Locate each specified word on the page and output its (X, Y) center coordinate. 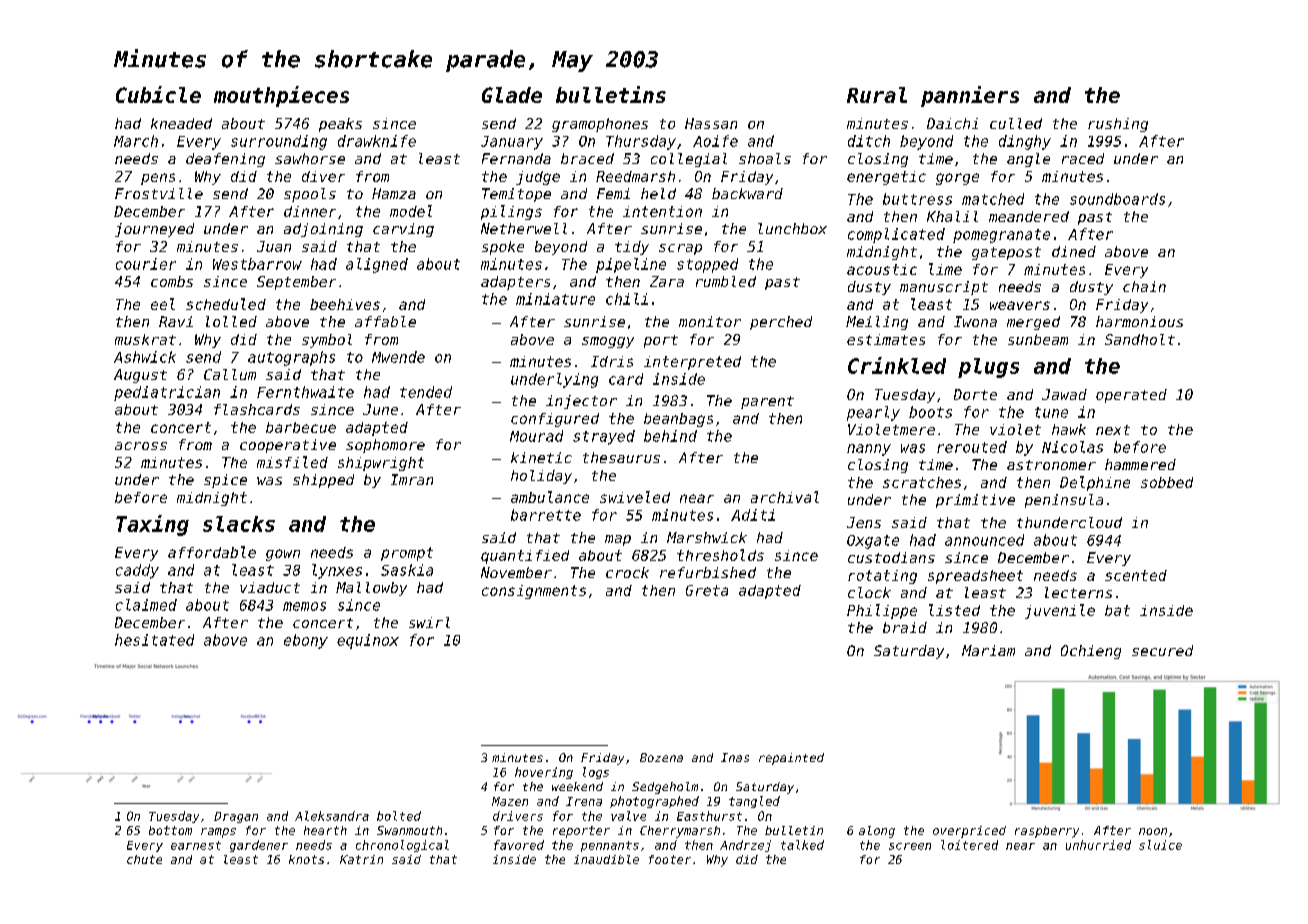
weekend (577, 786)
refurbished (708, 572)
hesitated (154, 640)
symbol (327, 341)
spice (225, 481)
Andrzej (745, 846)
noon (1153, 831)
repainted (791, 759)
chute (144, 859)
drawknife (377, 141)
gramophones (600, 125)
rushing (1118, 125)
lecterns (1078, 592)
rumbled (726, 281)
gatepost (1006, 253)
